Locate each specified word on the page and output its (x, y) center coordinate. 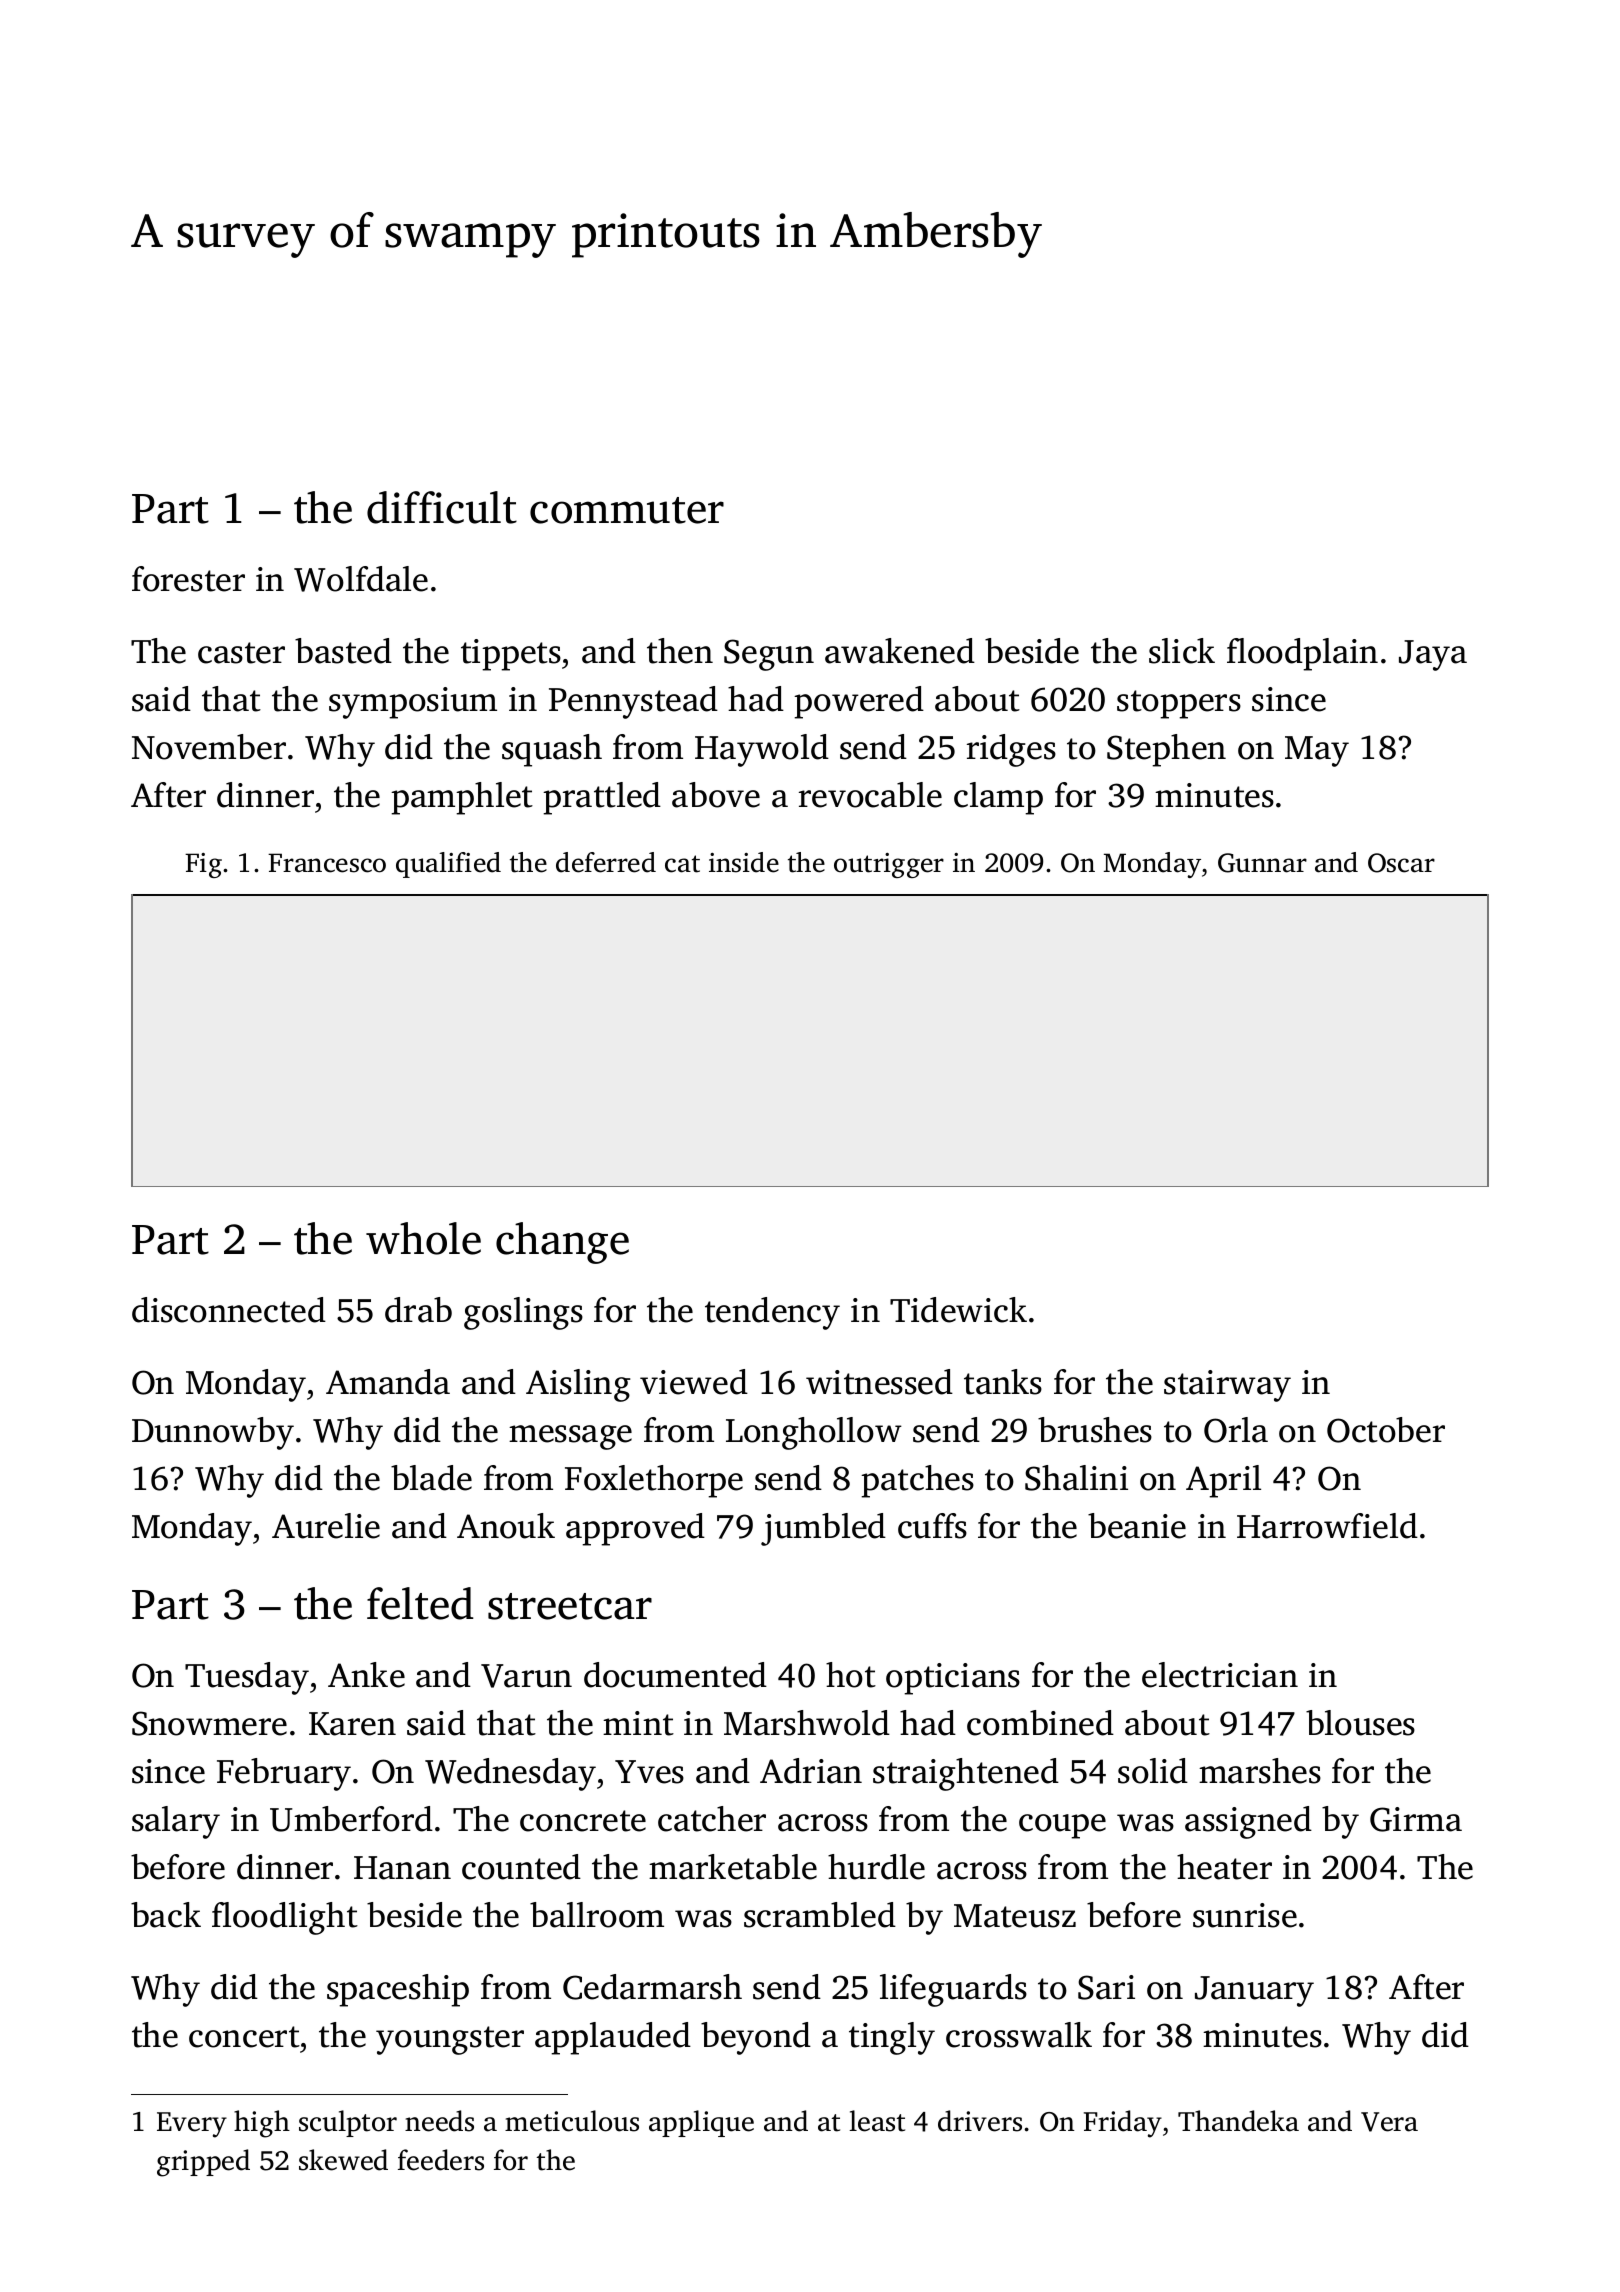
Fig (203, 865)
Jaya (1433, 655)
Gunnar (1262, 863)
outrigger (889, 865)
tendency (772, 1313)
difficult (442, 507)
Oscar (1401, 863)
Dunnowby (213, 1433)
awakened (900, 651)
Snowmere (209, 1723)
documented (675, 1675)
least (877, 2121)
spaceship (398, 1990)
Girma (1416, 1819)
